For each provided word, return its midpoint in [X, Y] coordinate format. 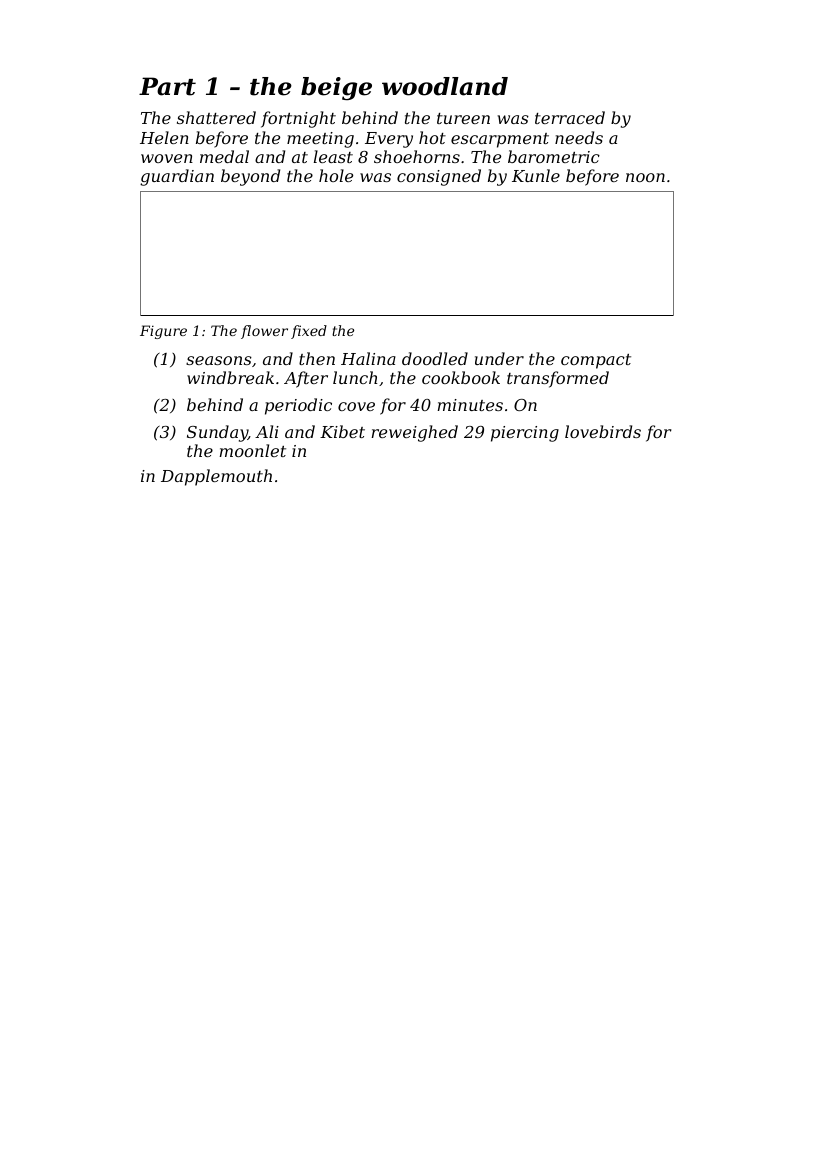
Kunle [536, 175]
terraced [570, 117]
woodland [445, 86]
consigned [439, 177]
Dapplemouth [216, 477]
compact [596, 361]
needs [579, 137]
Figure [163, 332]
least [333, 156]
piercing [525, 434]
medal [224, 156]
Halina [368, 358]
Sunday [217, 433]
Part [167, 86]
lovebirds [603, 431]
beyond [250, 177]
